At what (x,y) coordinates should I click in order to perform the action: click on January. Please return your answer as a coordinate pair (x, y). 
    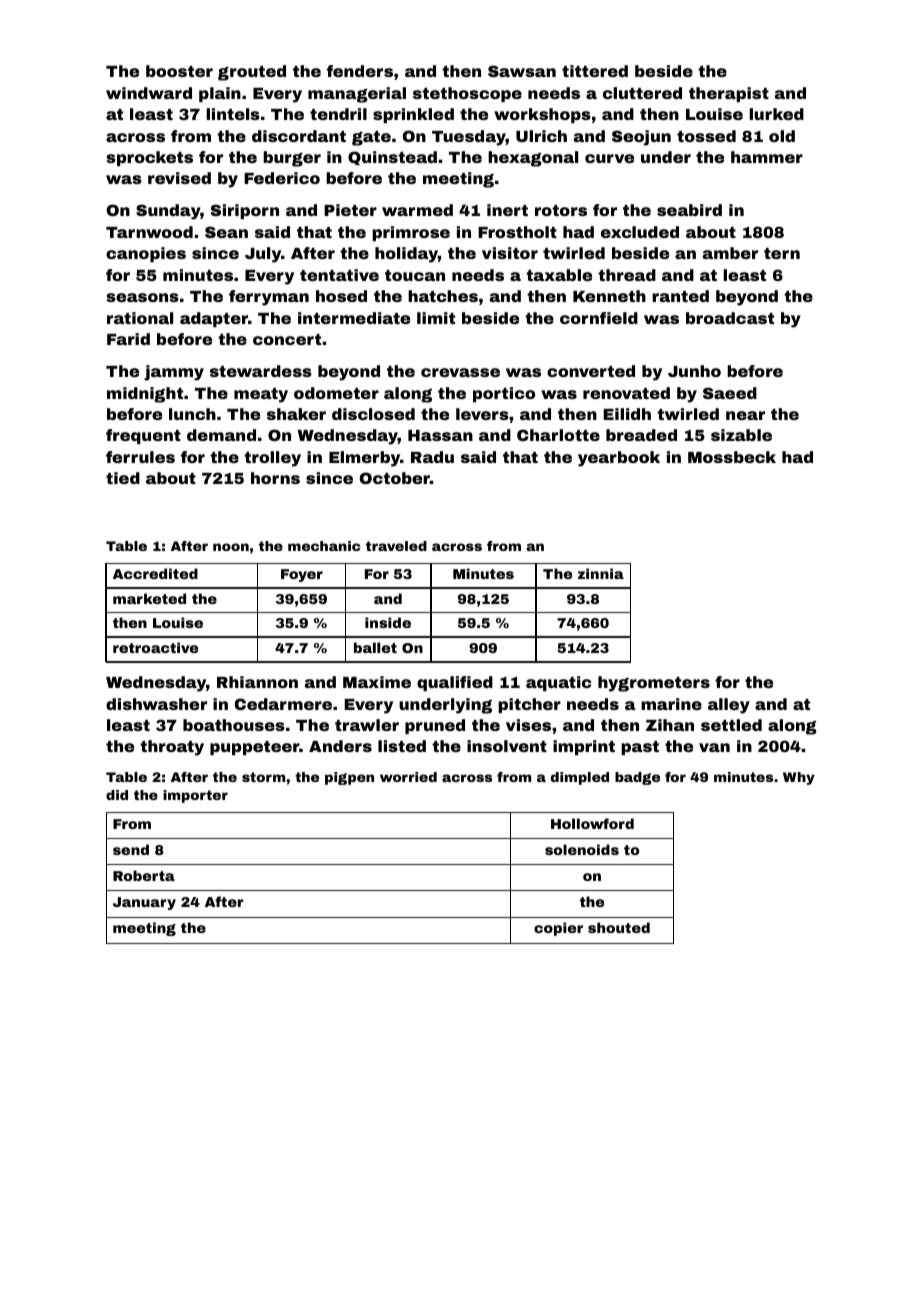
    Looking at the image, I should click on (144, 903).
